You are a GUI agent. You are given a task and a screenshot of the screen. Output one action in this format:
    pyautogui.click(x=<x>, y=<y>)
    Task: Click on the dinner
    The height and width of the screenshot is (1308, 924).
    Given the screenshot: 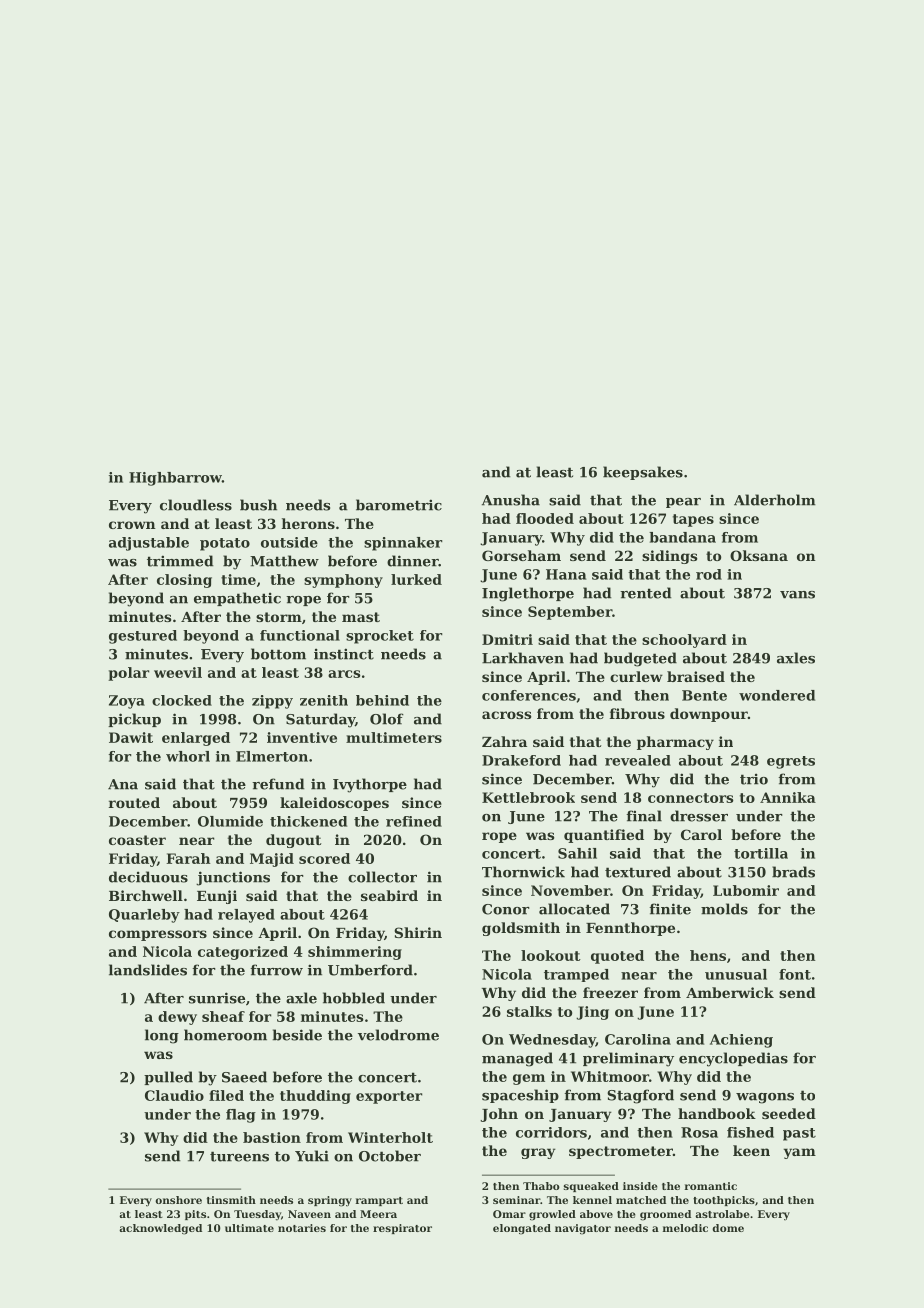 What is the action you would take?
    pyautogui.click(x=413, y=561)
